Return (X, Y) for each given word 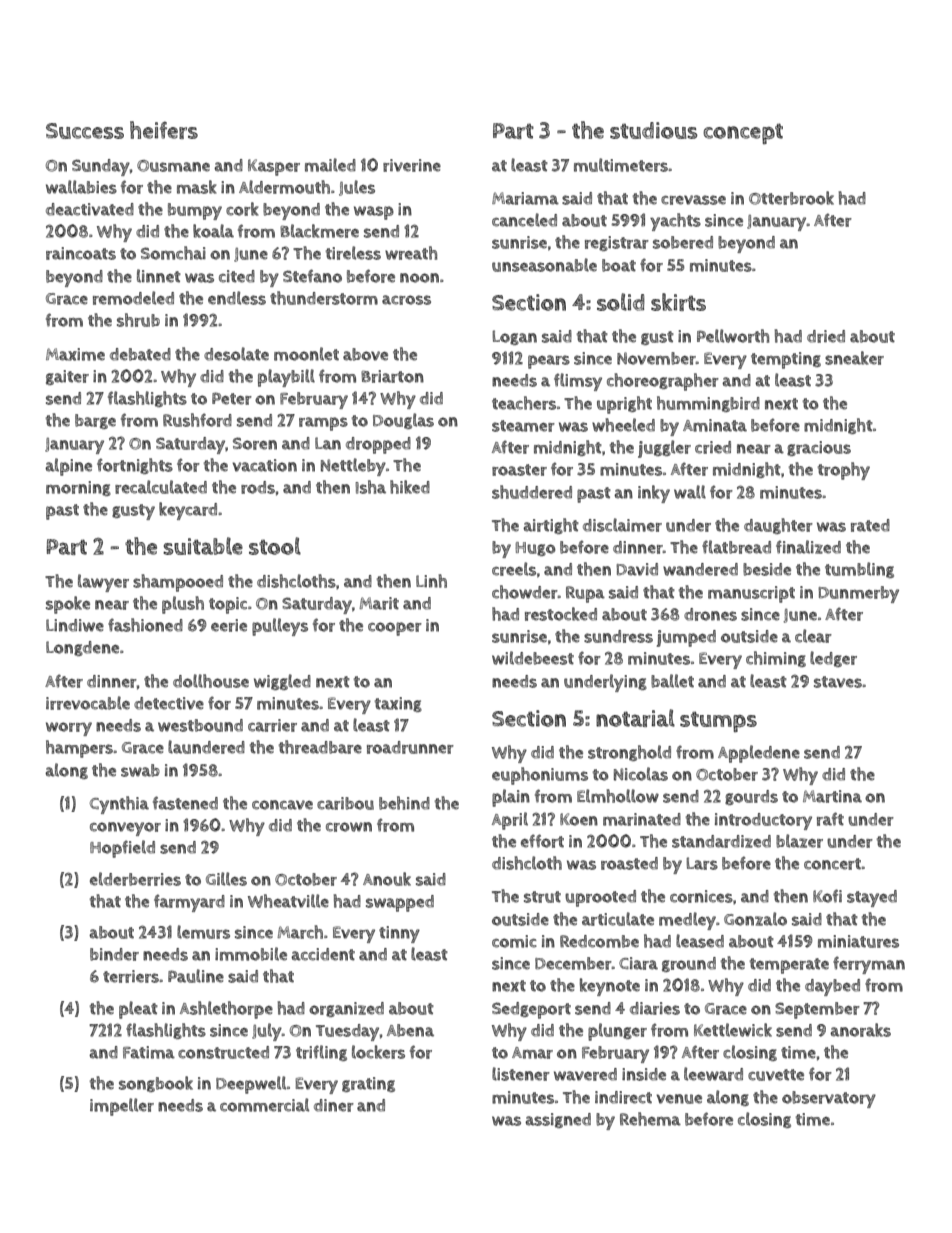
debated (140, 354)
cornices (701, 896)
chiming (776, 659)
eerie (229, 625)
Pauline (196, 976)
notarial (635, 718)
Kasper (274, 167)
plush (183, 605)
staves (838, 682)
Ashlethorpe (226, 1010)
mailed (330, 165)
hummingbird (708, 404)
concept (743, 133)
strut (542, 897)
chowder (525, 592)
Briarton (392, 376)
